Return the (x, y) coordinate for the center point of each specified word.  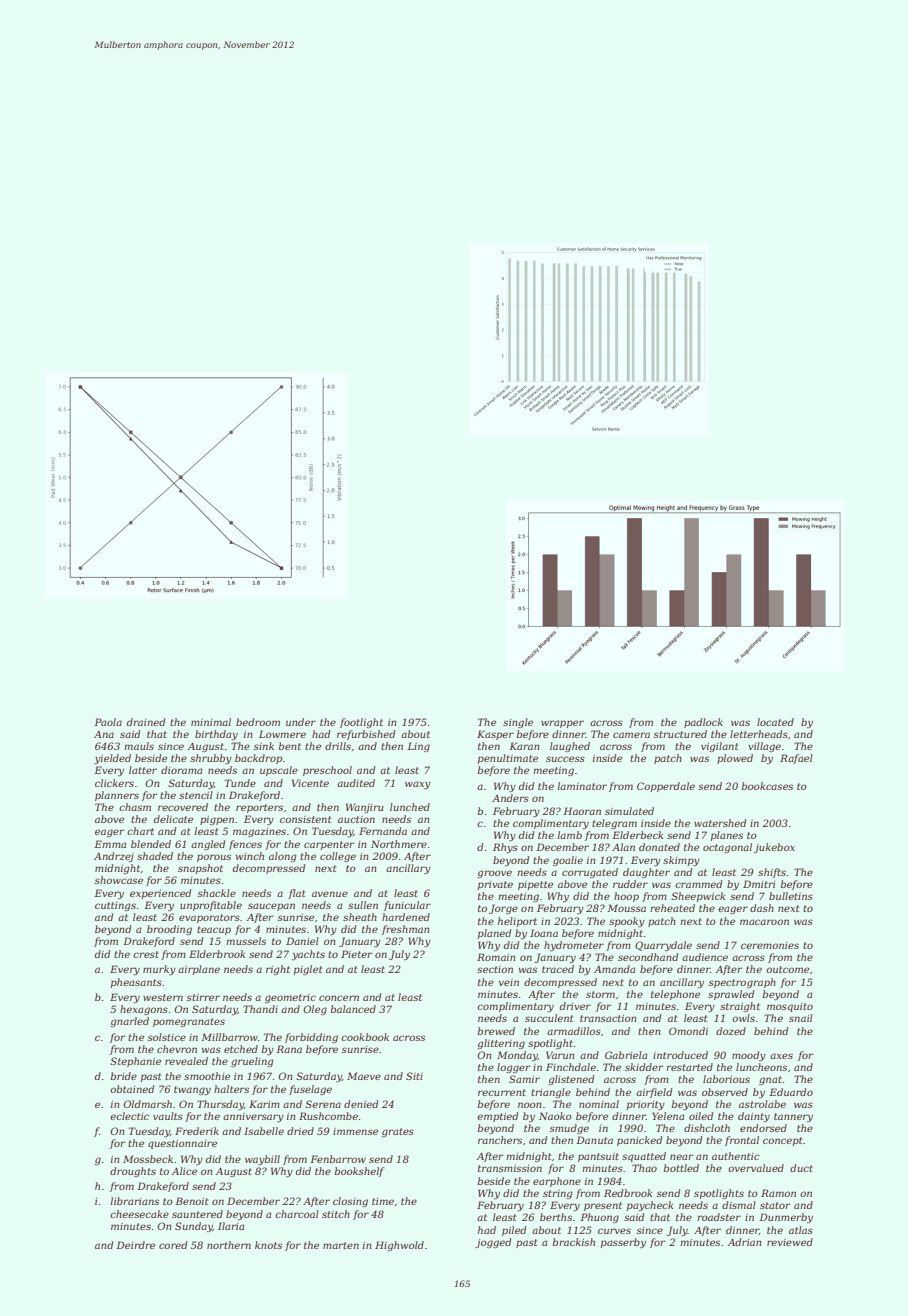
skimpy (681, 861)
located (775, 722)
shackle (217, 893)
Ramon (778, 1193)
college (338, 857)
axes (781, 1056)
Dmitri (759, 884)
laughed (570, 747)
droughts (133, 1172)
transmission (510, 1168)
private (495, 885)
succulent (549, 1018)
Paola (108, 722)
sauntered (197, 1214)
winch (250, 856)
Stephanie (135, 1062)
